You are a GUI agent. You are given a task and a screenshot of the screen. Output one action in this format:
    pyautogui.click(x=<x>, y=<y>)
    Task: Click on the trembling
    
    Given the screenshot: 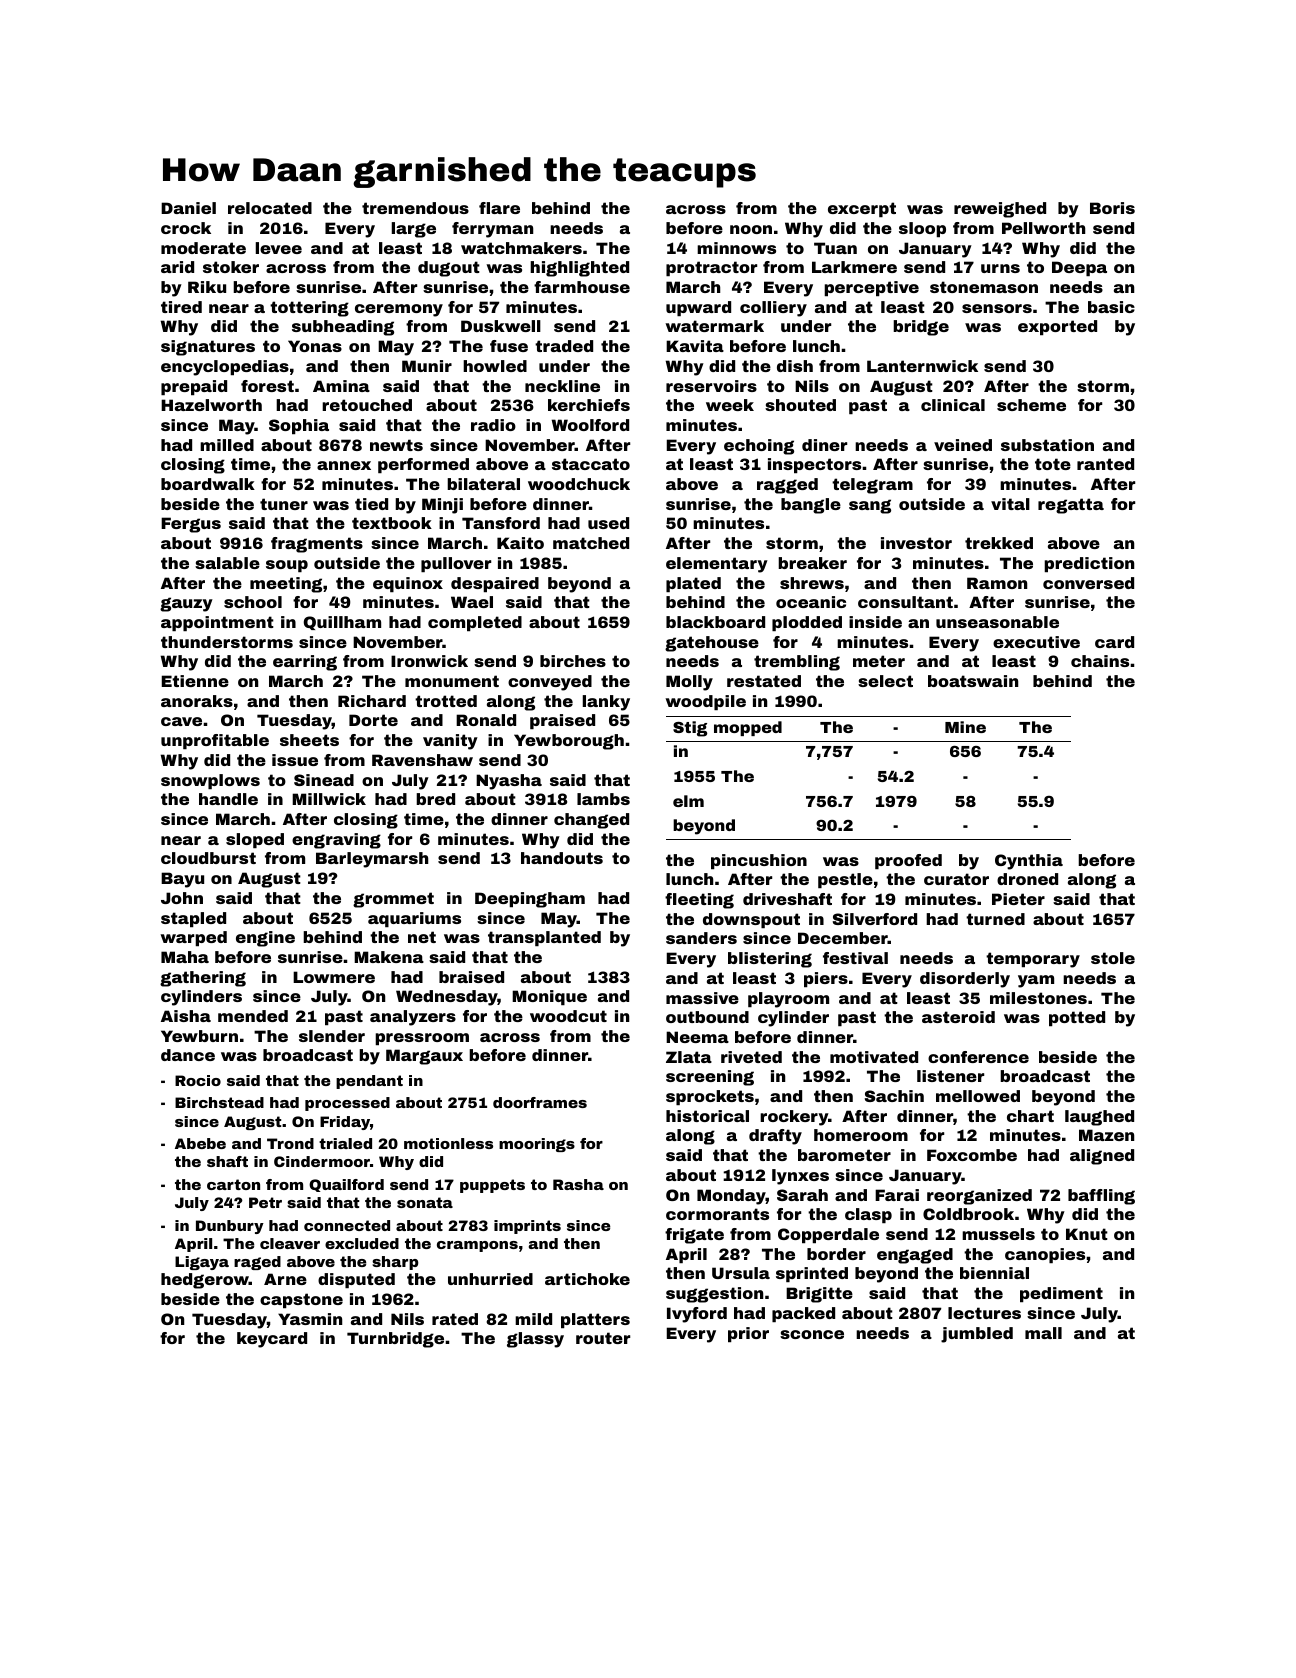 What is the action you would take?
    pyautogui.click(x=797, y=663)
